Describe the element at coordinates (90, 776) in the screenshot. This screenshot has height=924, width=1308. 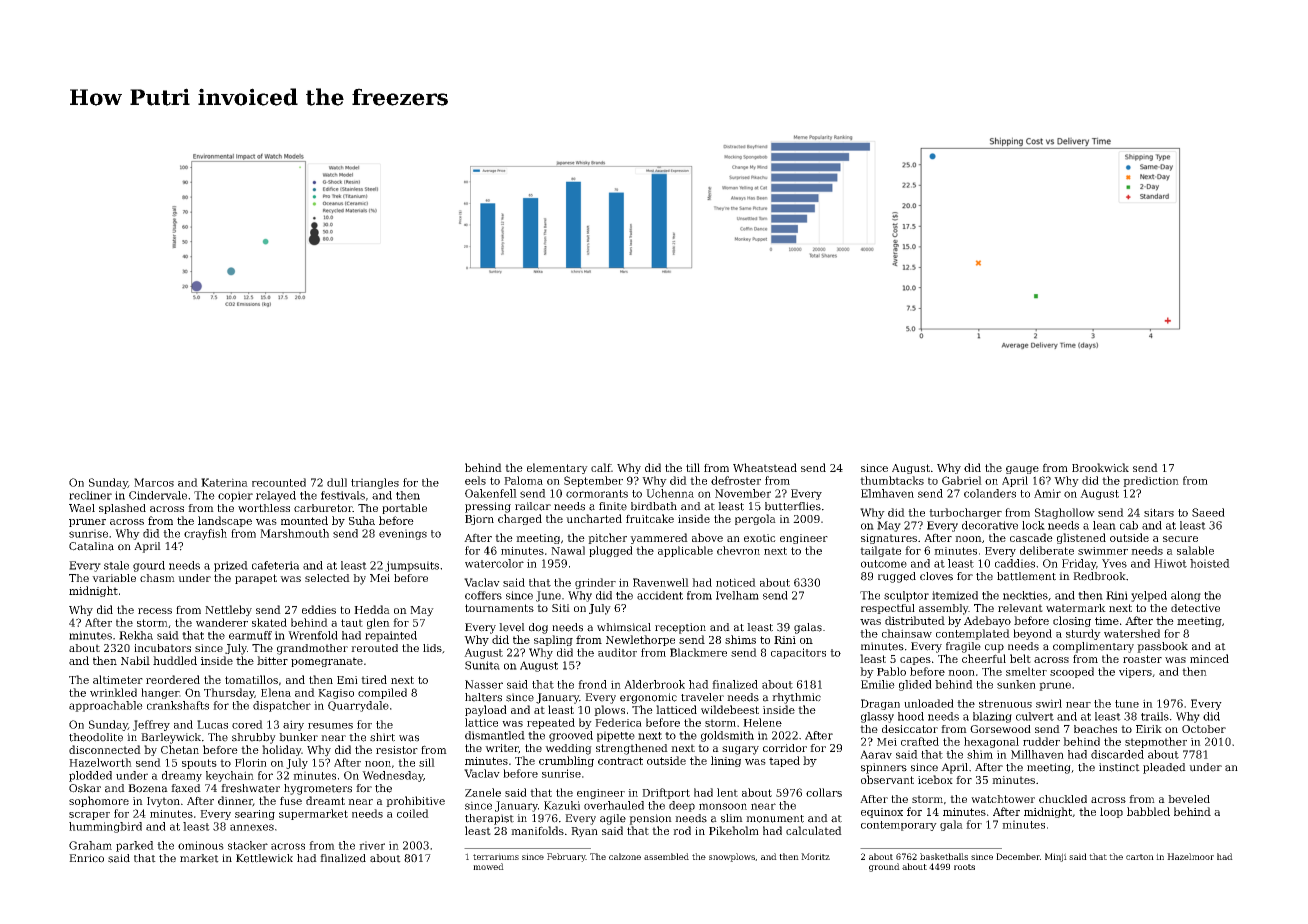
I see `plodded` at that location.
